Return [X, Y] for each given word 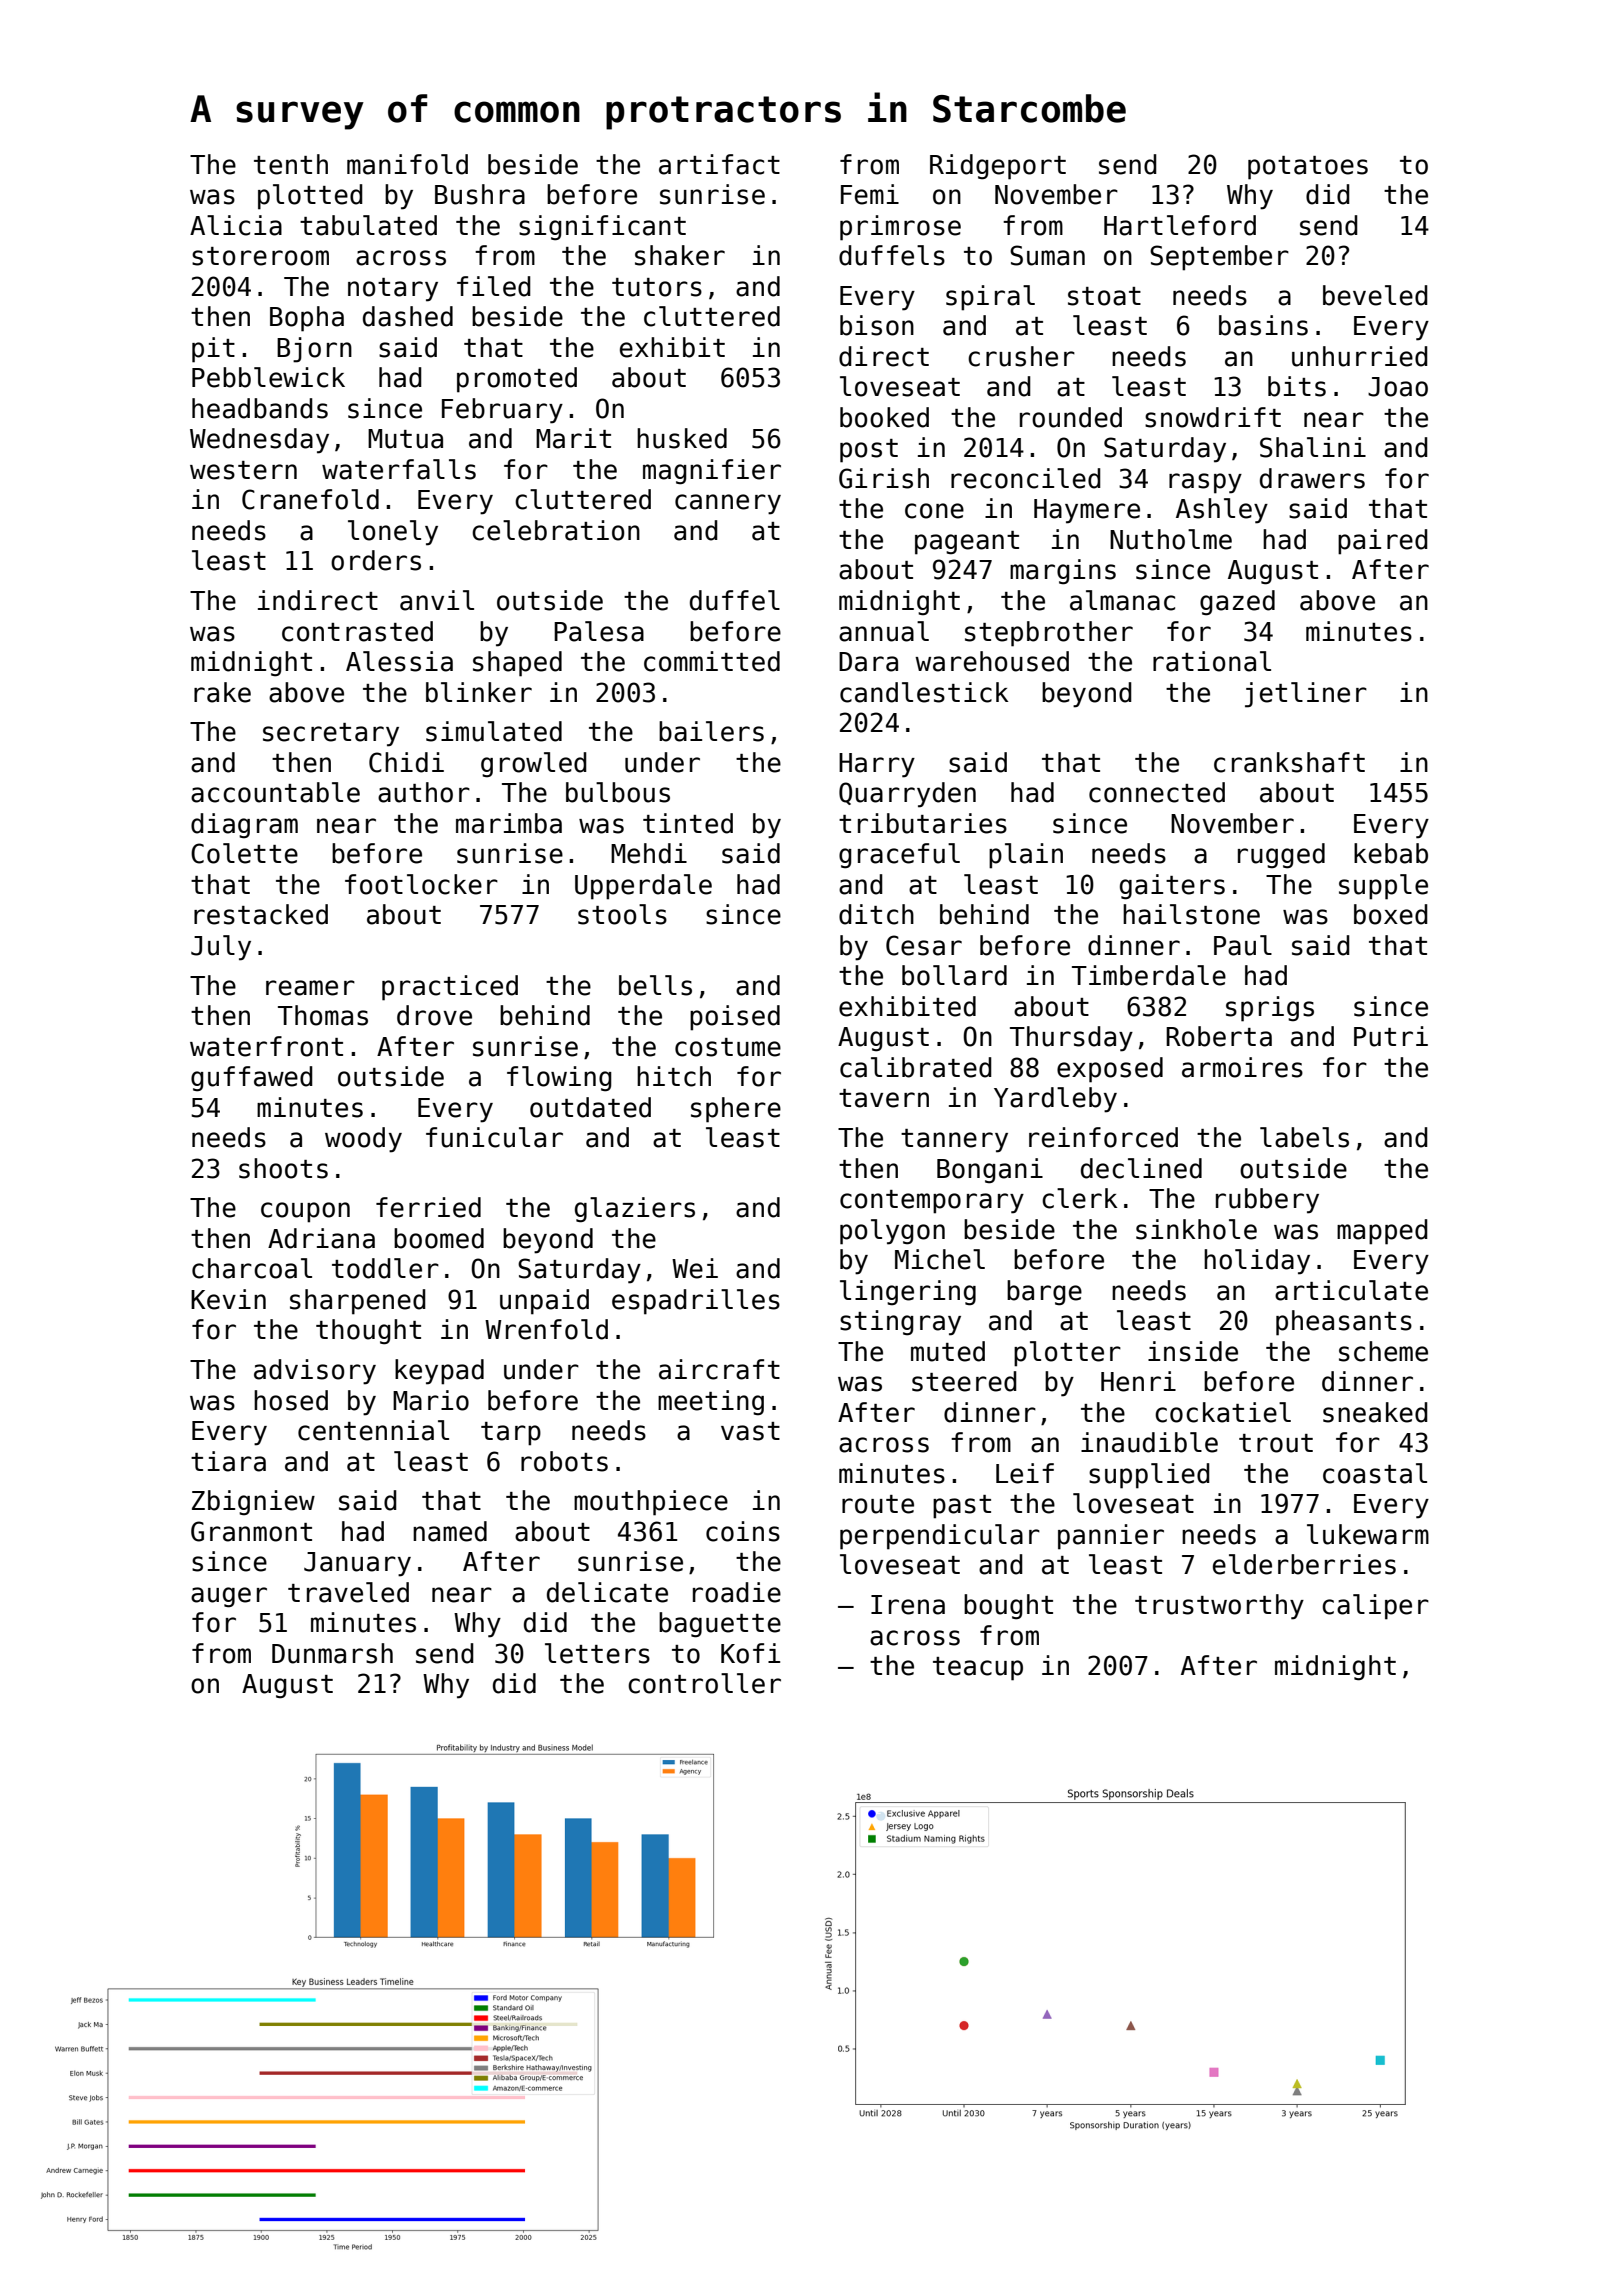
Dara [868, 662]
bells [655, 985]
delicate [607, 1592]
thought [368, 1332]
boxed [1391, 914]
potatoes [1308, 168]
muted [948, 1351]
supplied [1149, 1476]
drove [434, 1015]
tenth [291, 164]
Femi [870, 194]
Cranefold [310, 499]
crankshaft [1289, 762]
